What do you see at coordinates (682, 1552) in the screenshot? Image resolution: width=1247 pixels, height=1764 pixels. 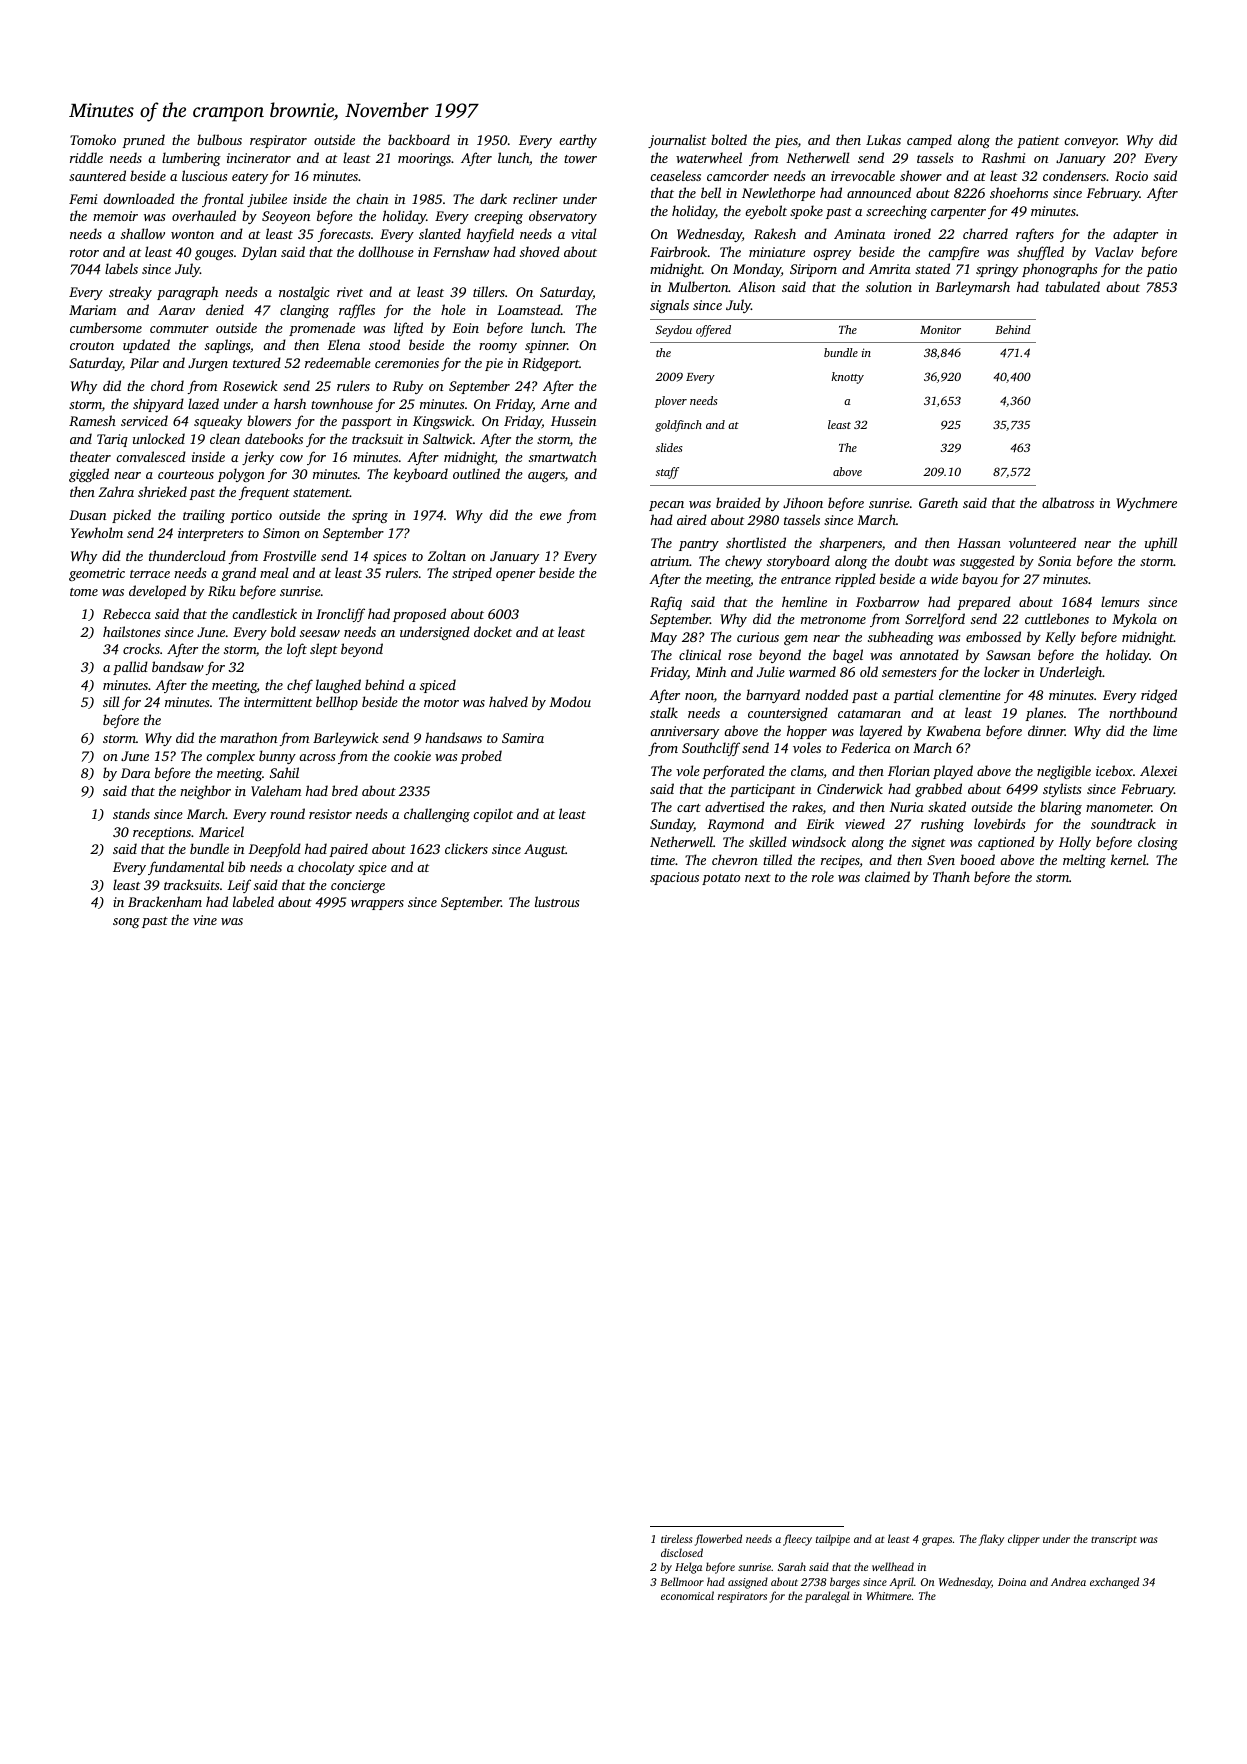 I see `disclosed` at bounding box center [682, 1552].
